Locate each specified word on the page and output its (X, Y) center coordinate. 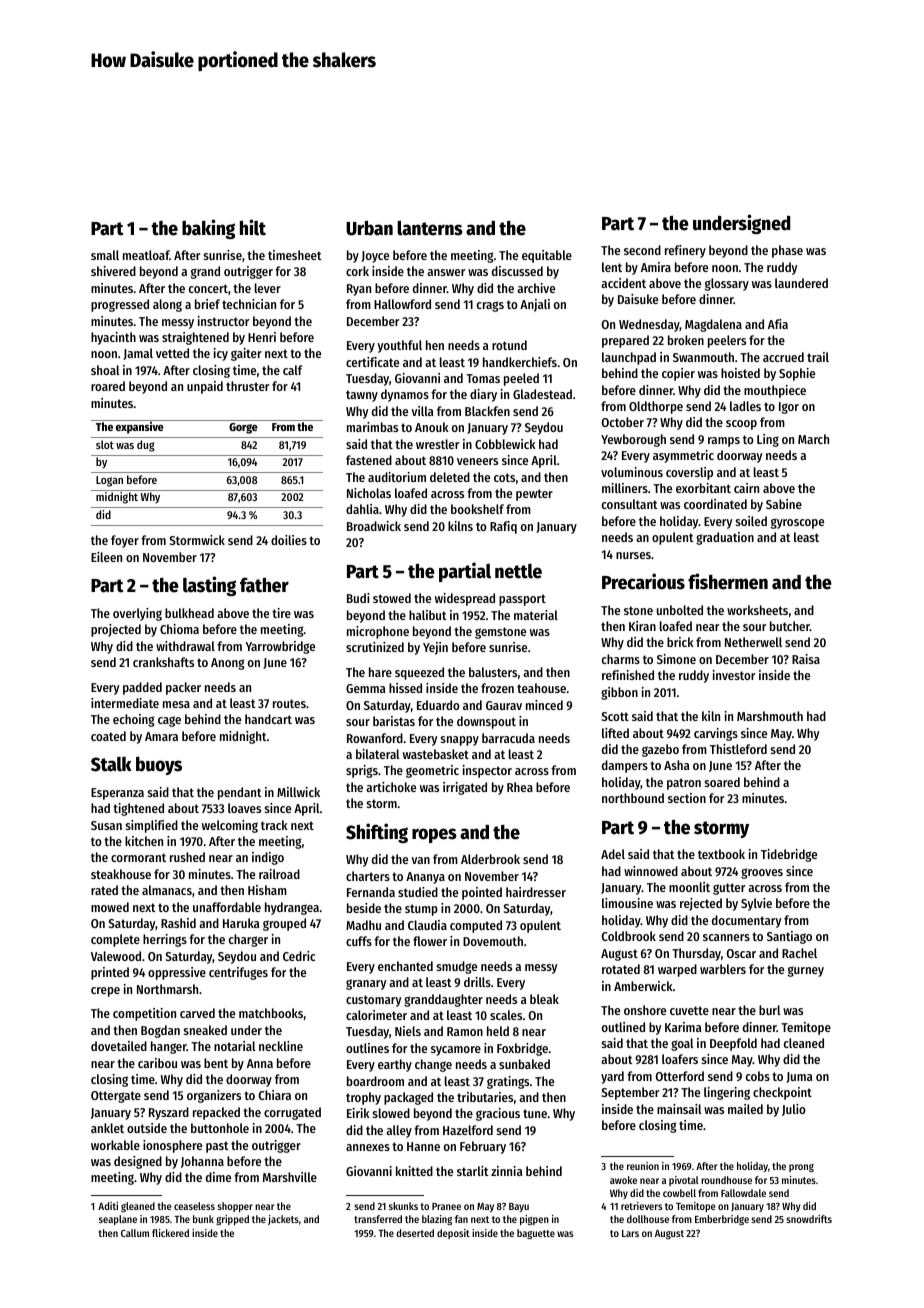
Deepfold (733, 1044)
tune (535, 1113)
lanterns (430, 228)
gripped (232, 1220)
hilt (253, 227)
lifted (615, 733)
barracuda (508, 738)
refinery (685, 251)
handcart (268, 719)
